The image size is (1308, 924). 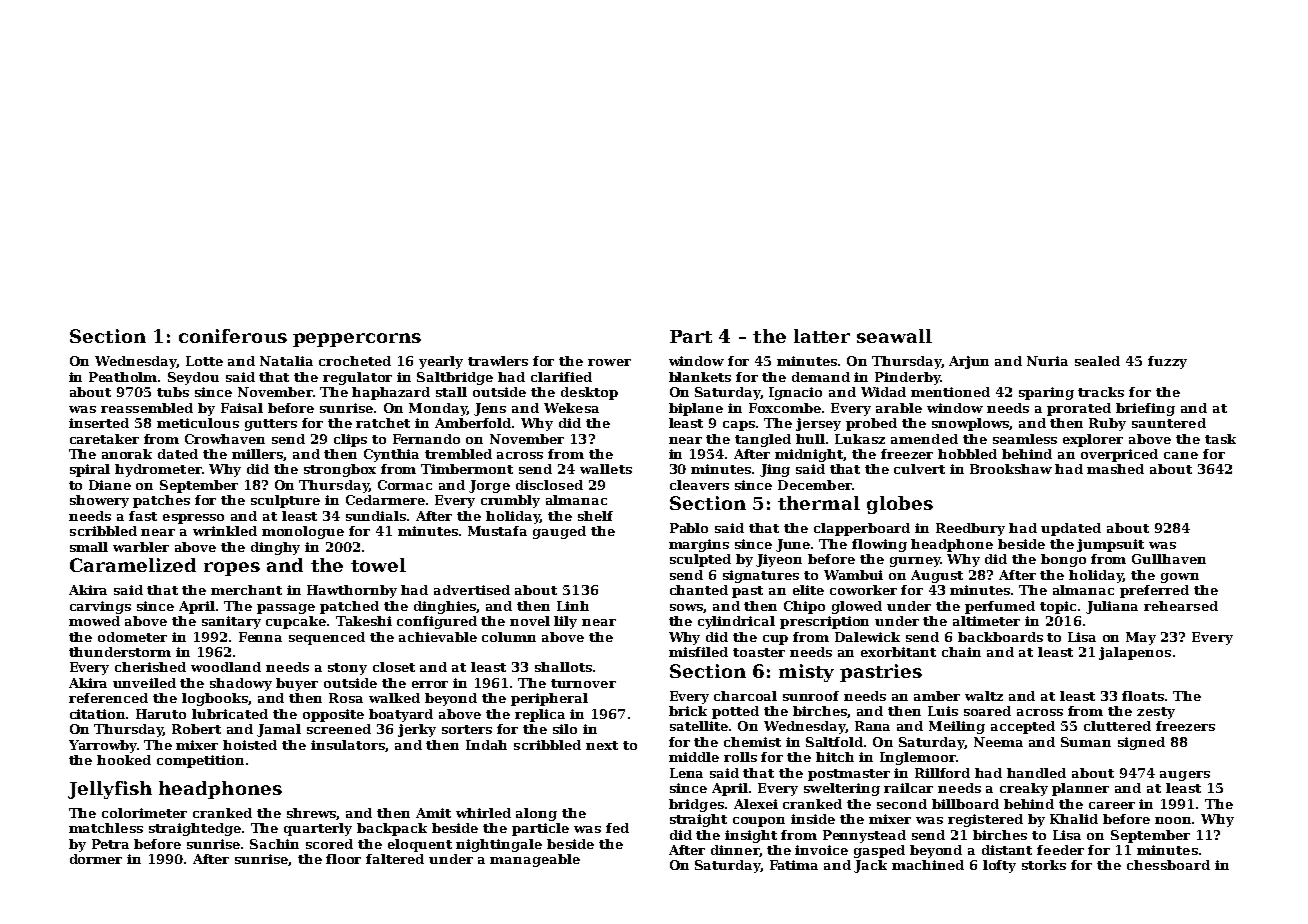 What do you see at coordinates (745, 696) in the document?
I see `charcoal` at bounding box center [745, 696].
